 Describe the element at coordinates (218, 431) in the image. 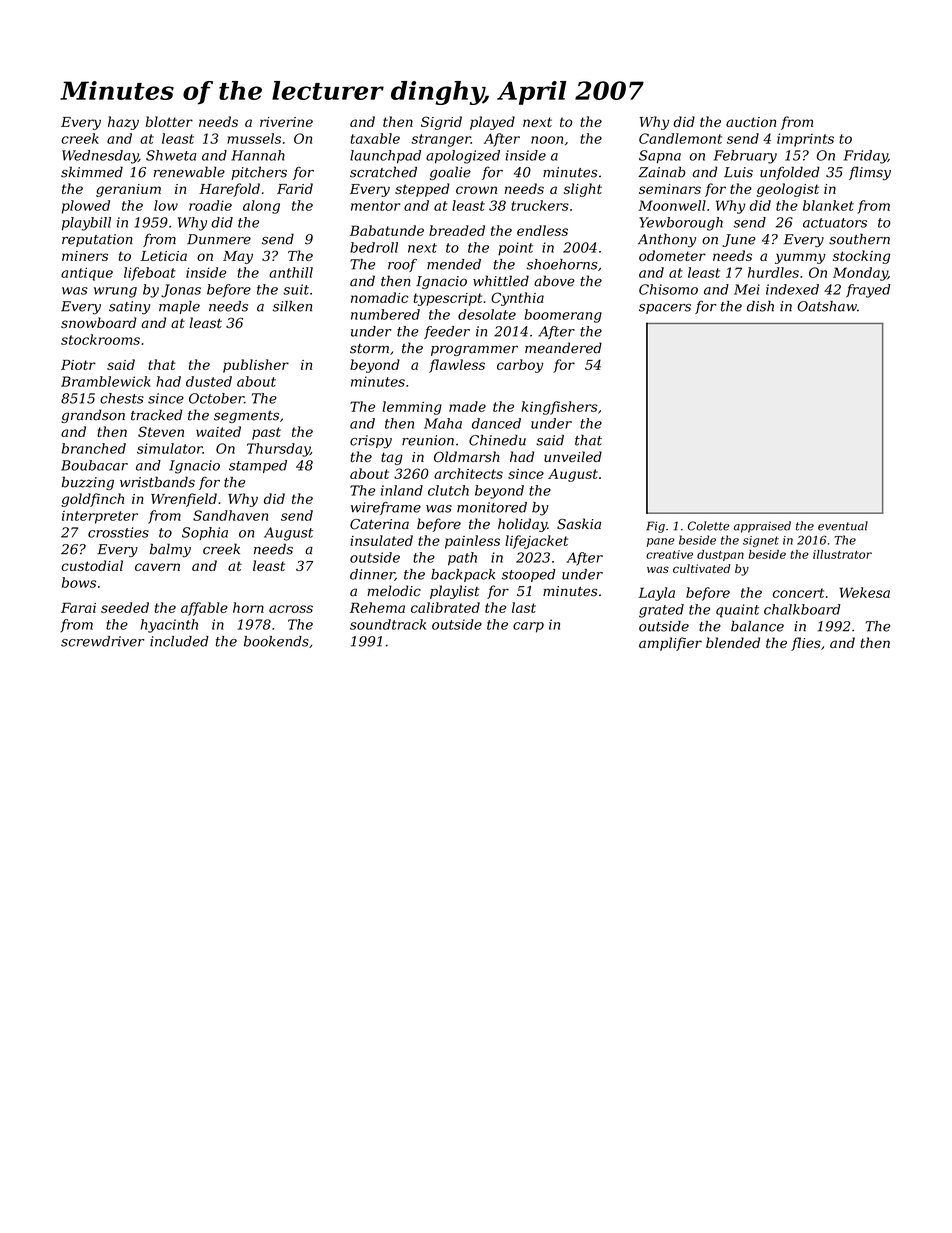

I see `waited` at that location.
